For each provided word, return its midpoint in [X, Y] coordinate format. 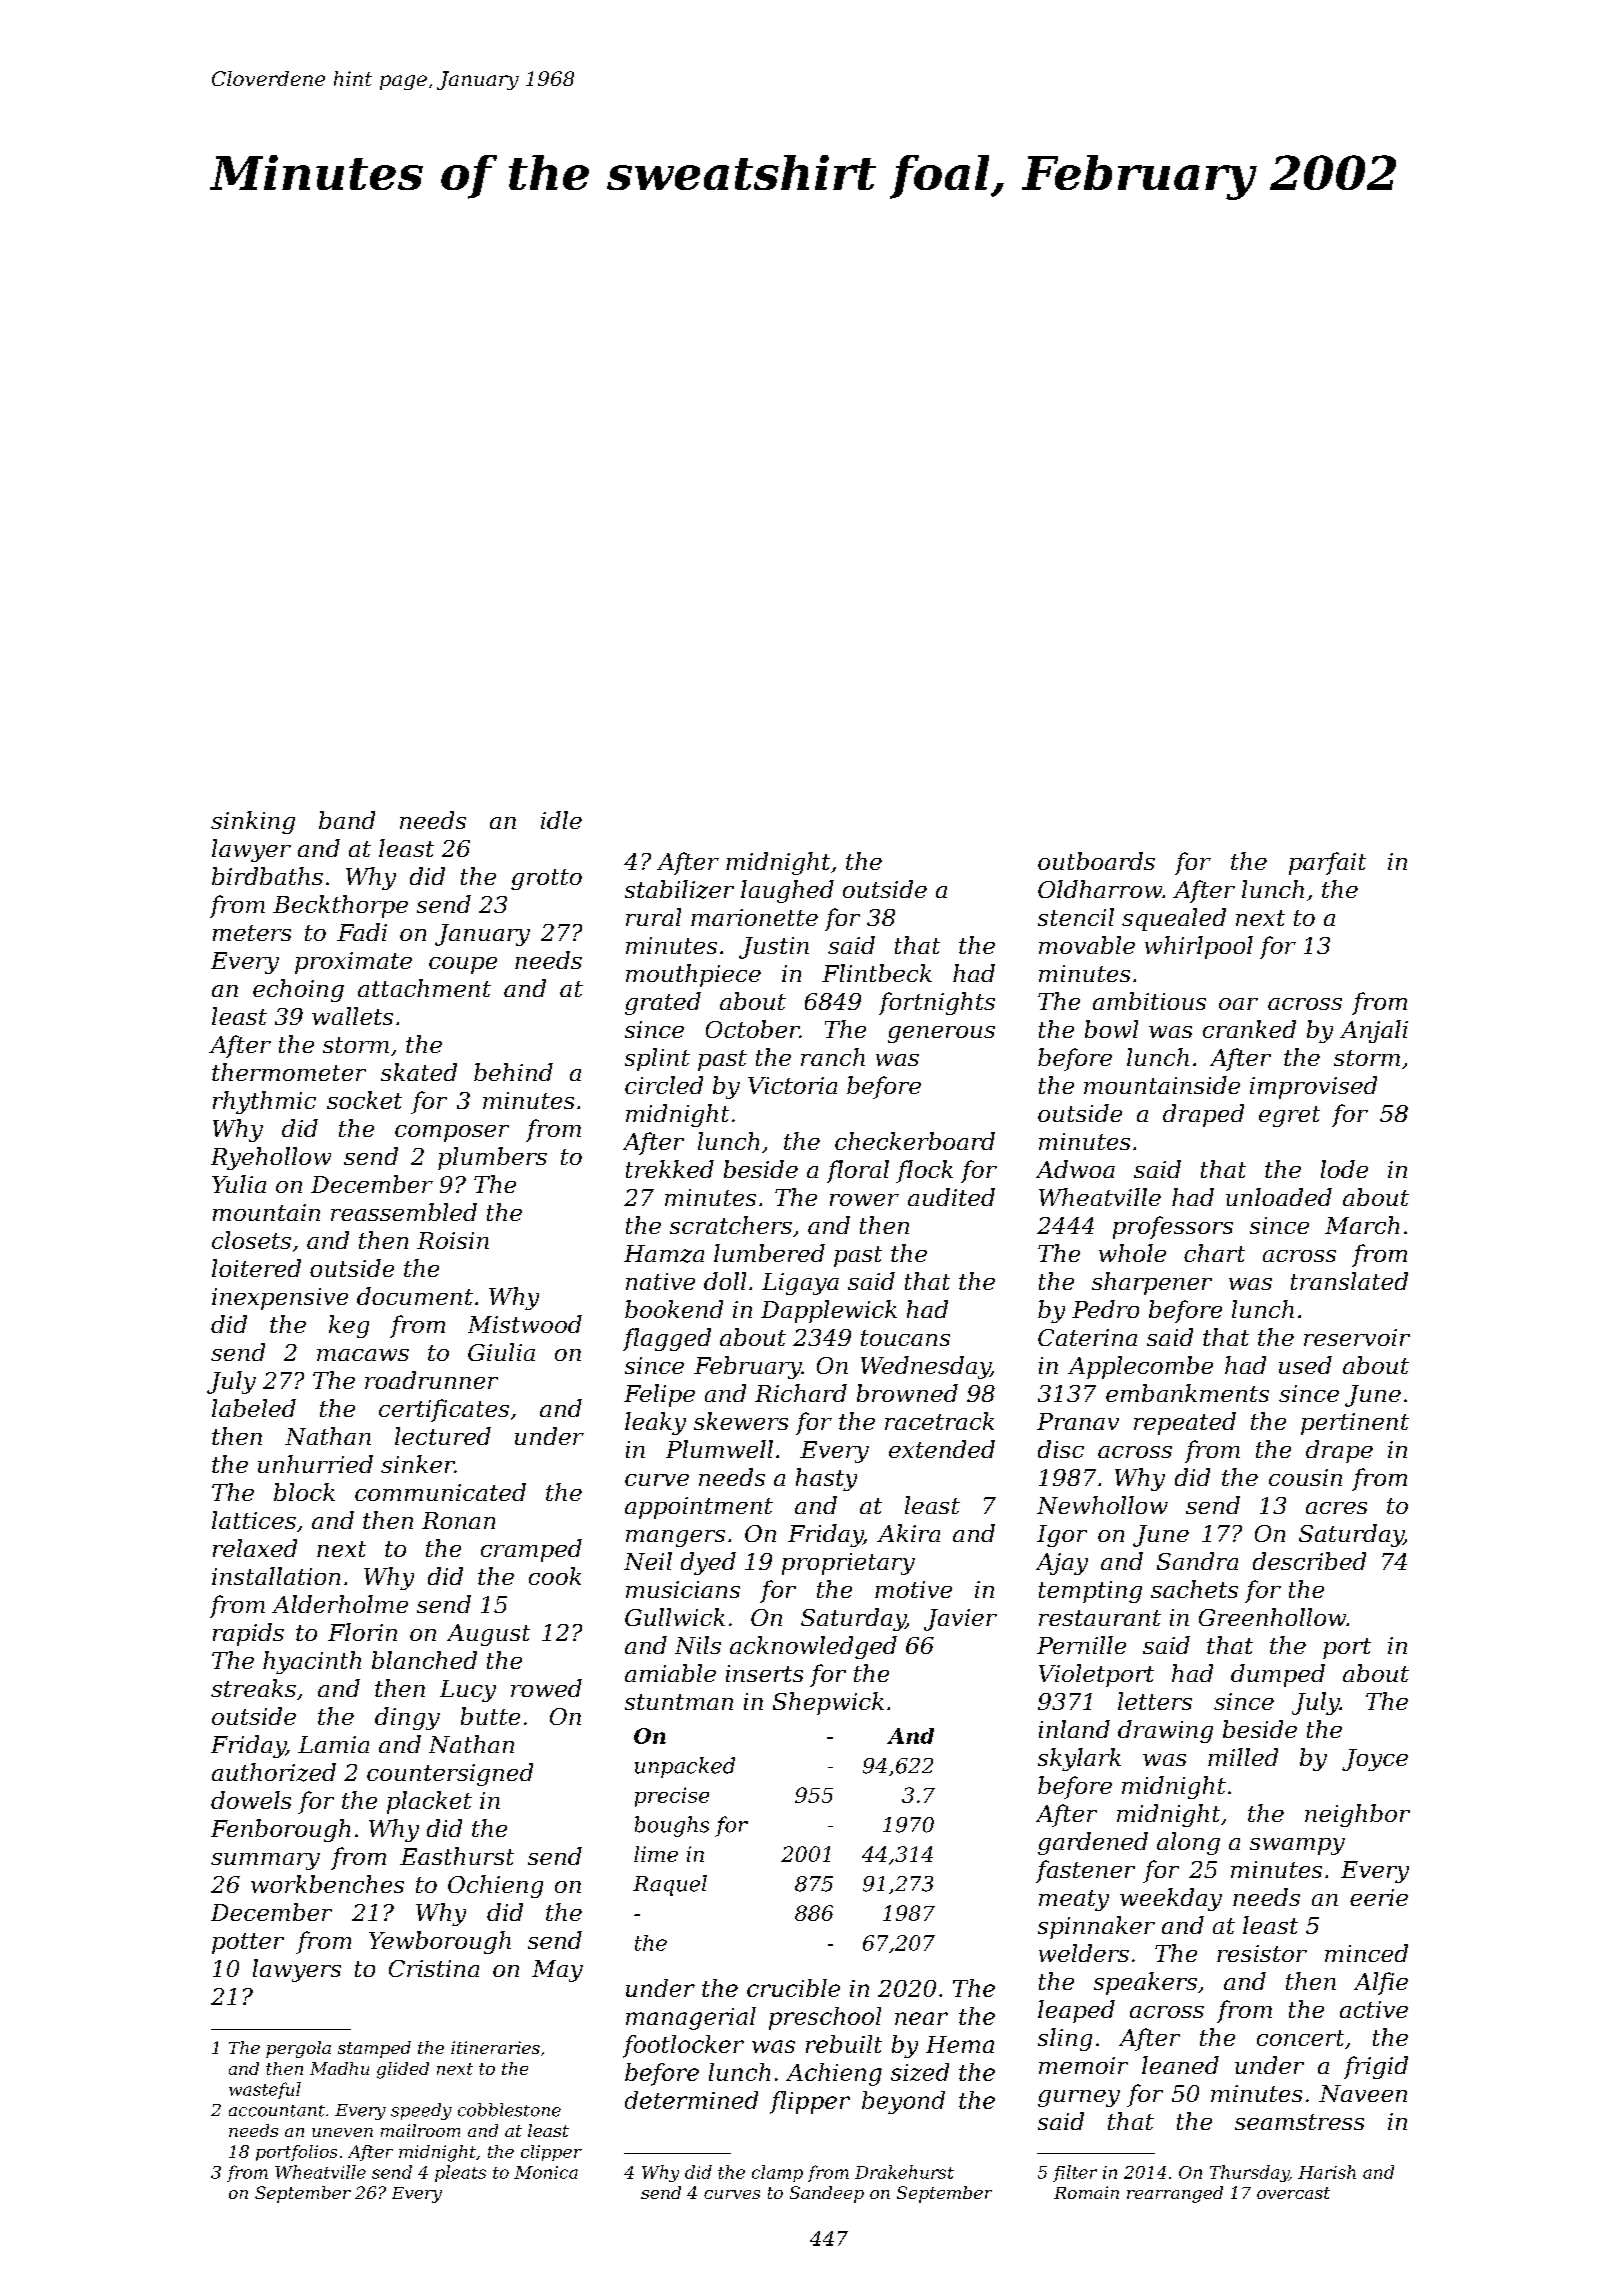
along [1188, 1843]
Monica [546, 2172]
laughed [787, 891]
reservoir [1357, 1337]
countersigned [450, 1774]
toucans [905, 1338]
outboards [1096, 861]
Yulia [239, 1184]
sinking [253, 822]
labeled [254, 1408]
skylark [1079, 1759]
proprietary [848, 1564]
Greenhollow [1272, 1617]
